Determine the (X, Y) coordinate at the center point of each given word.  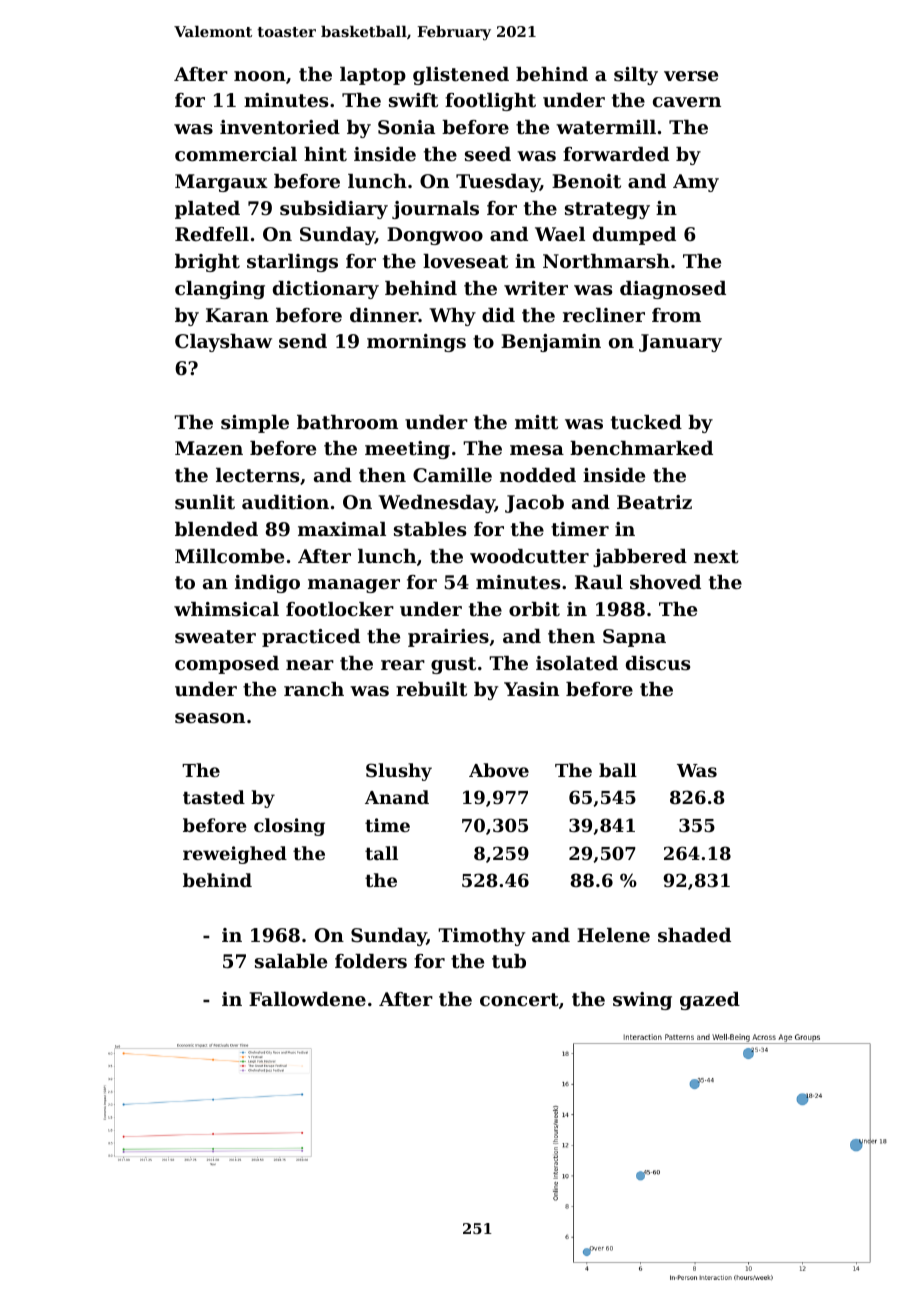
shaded (694, 935)
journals (435, 210)
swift (413, 100)
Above (499, 770)
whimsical (226, 609)
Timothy (481, 937)
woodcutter (529, 556)
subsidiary (334, 210)
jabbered (640, 558)
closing (289, 827)
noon (260, 76)
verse (691, 76)
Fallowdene (307, 999)
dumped (634, 236)
